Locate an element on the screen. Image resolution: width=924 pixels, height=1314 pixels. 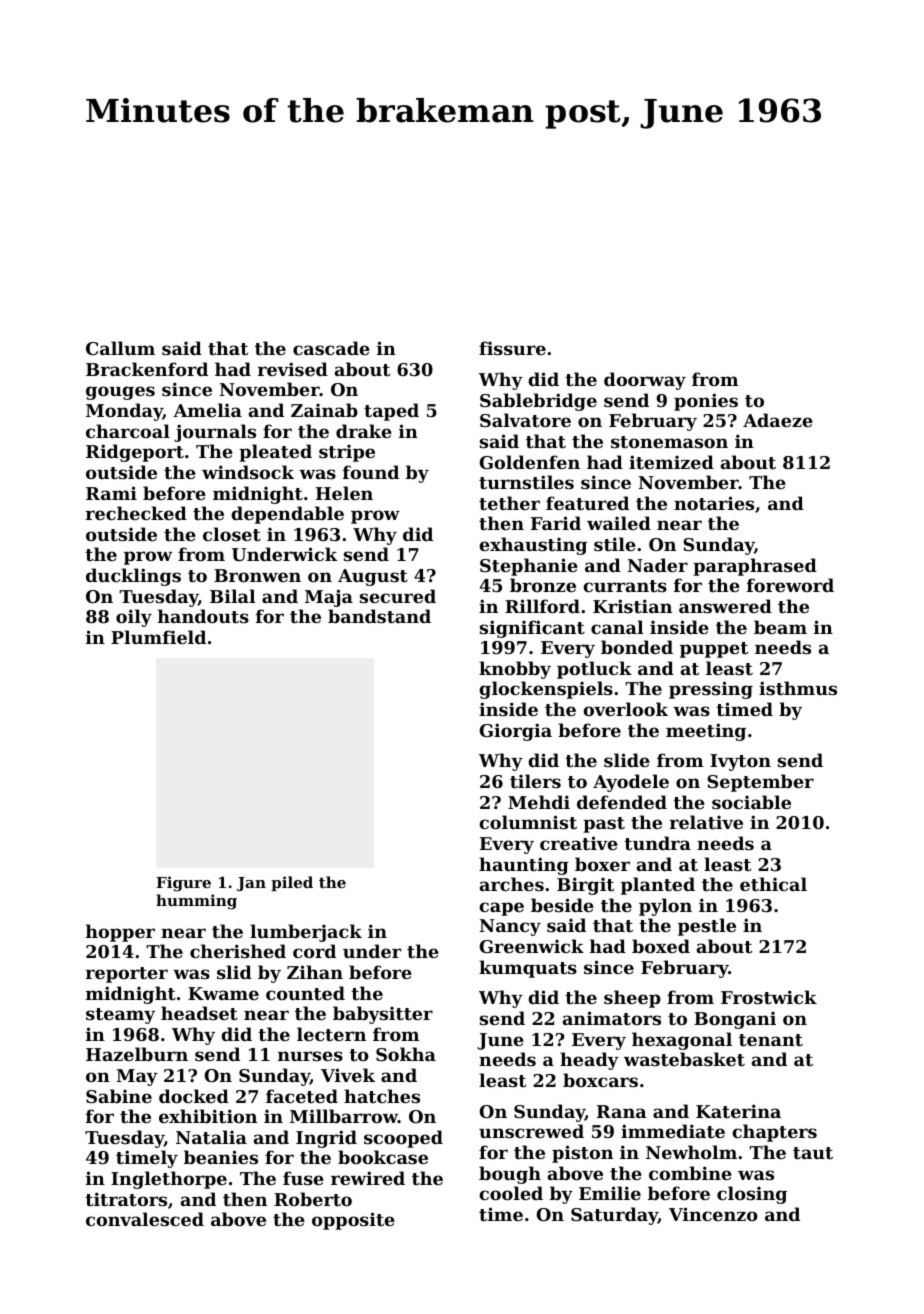
beanies is located at coordinates (221, 1157).
